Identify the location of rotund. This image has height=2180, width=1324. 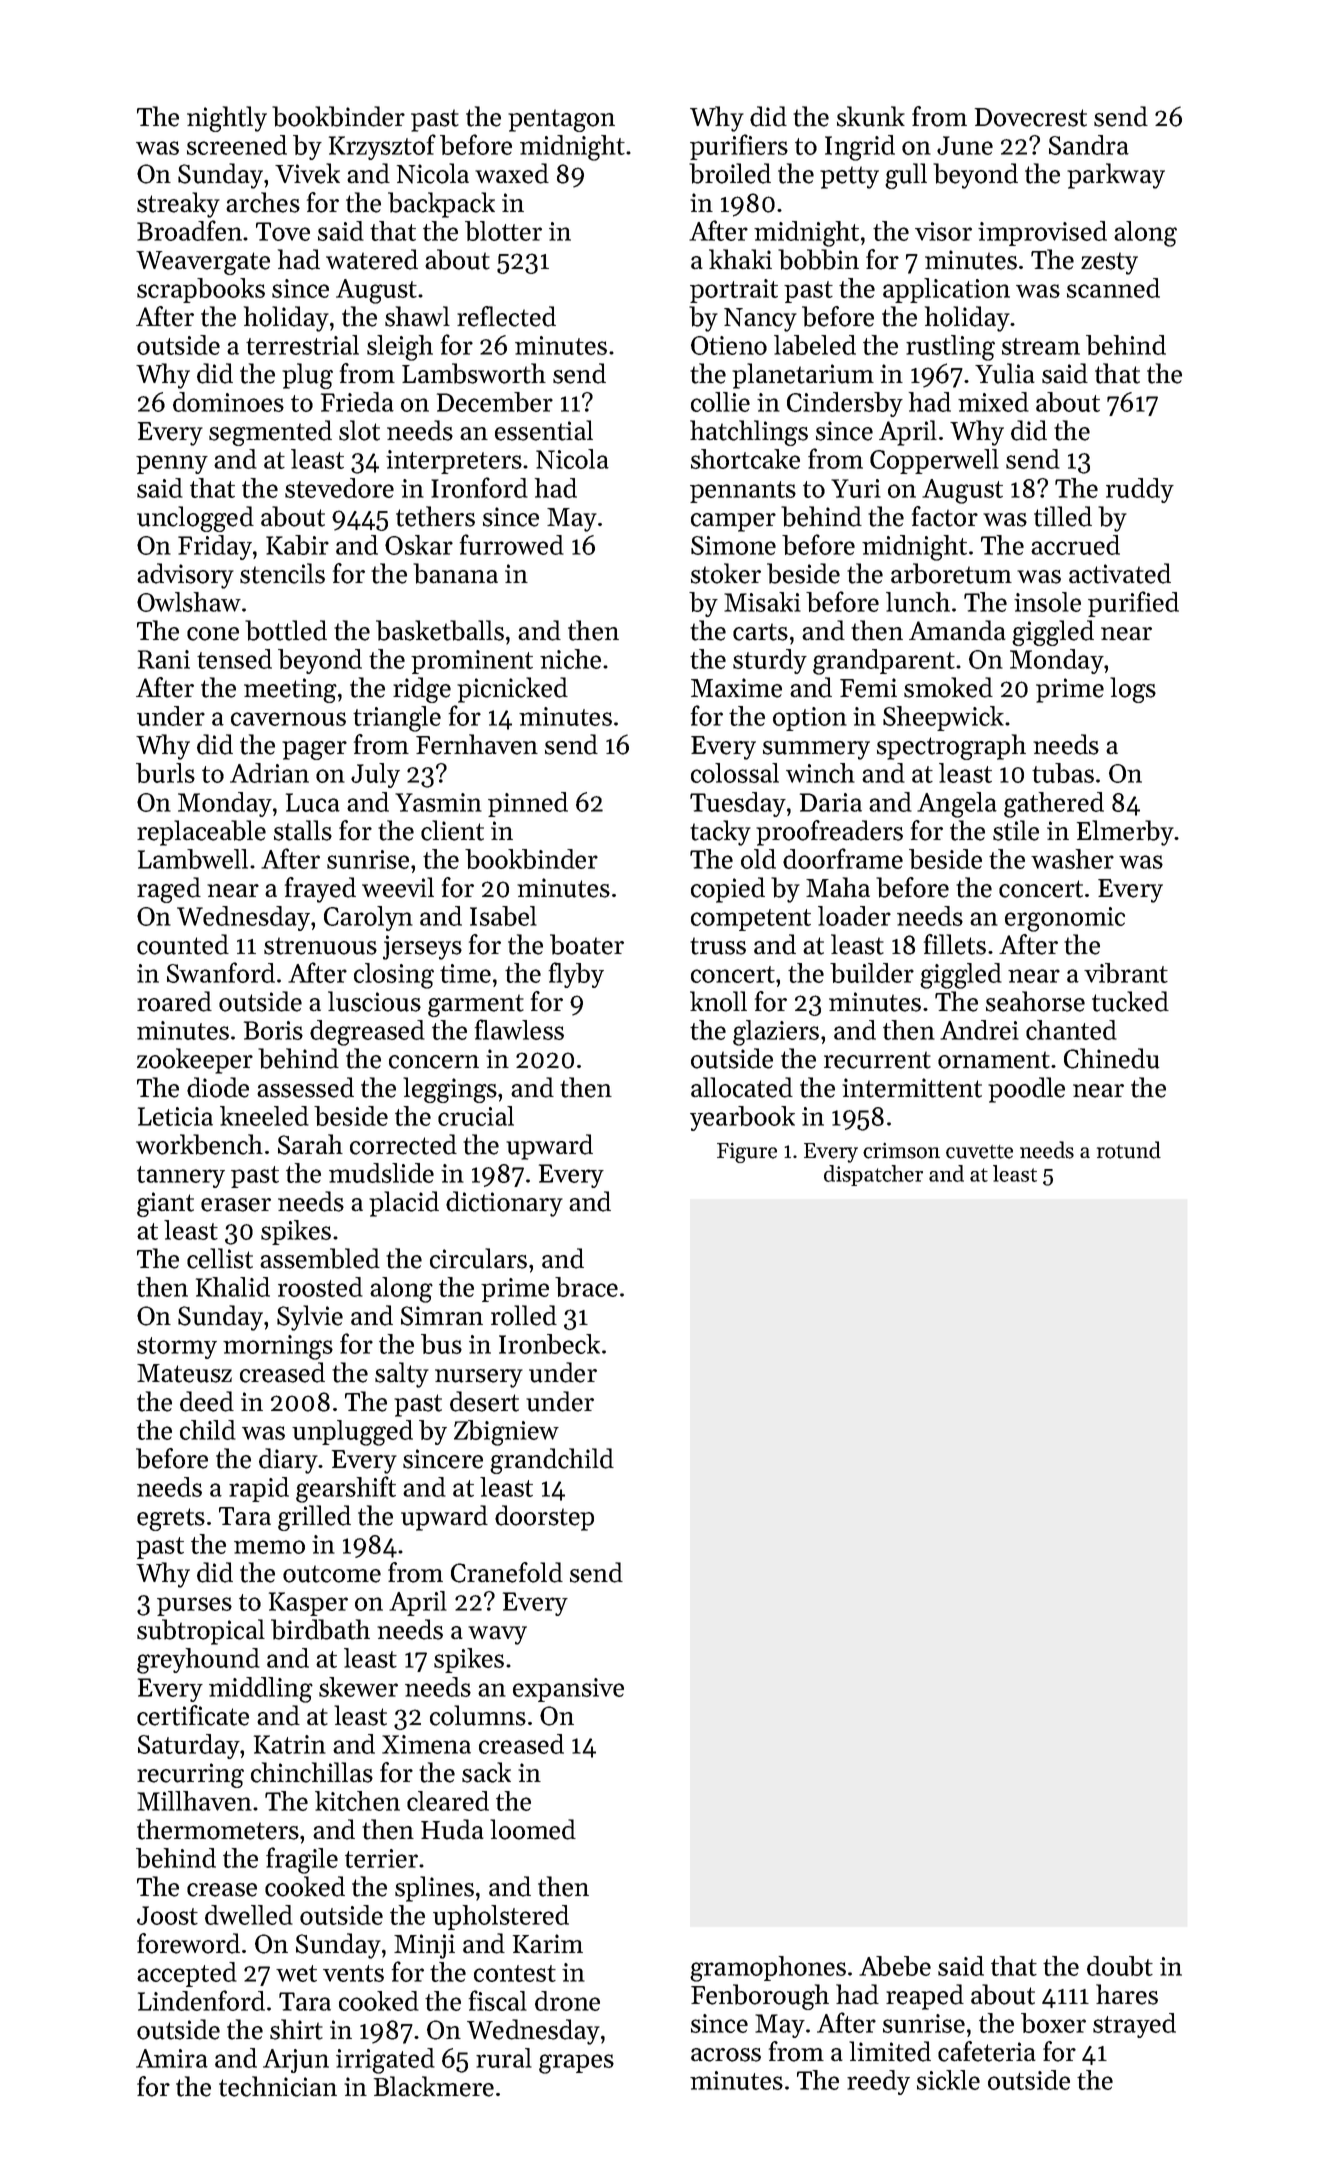
(1129, 1150).
